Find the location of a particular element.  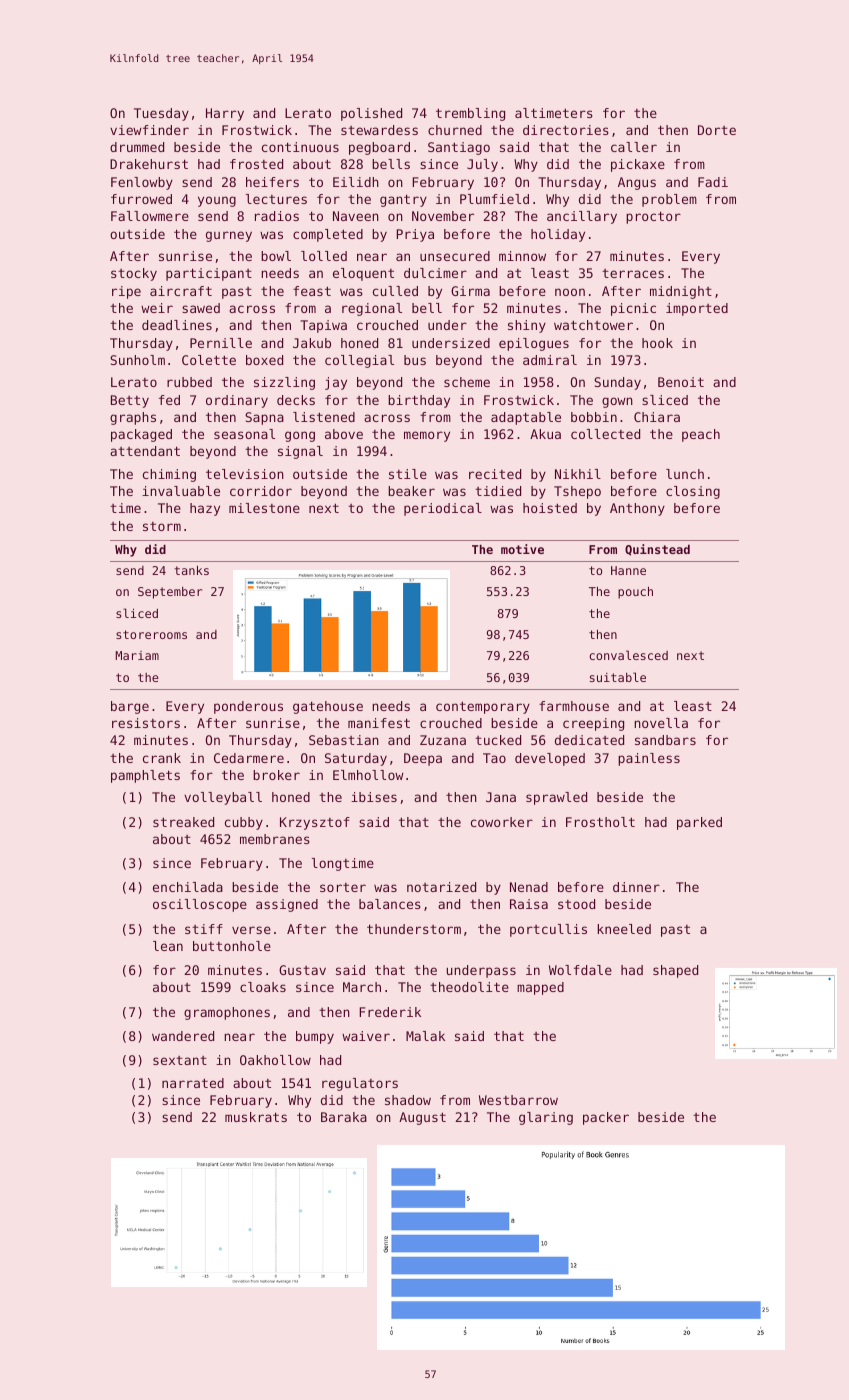

parked is located at coordinates (699, 823).
